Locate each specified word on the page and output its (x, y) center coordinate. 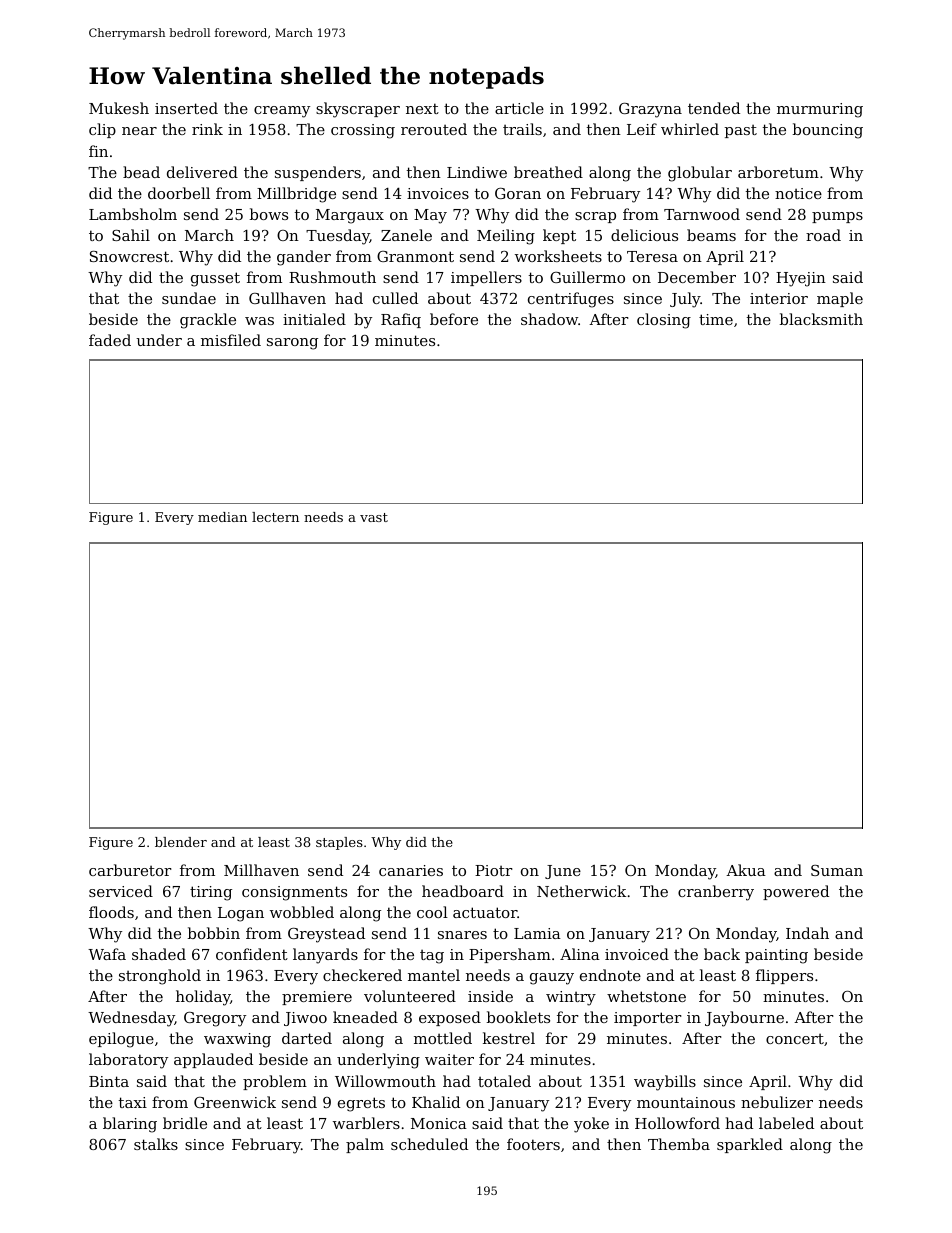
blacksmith (821, 319)
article (519, 108)
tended (714, 108)
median (222, 517)
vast (374, 517)
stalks (156, 1144)
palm (365, 1145)
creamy (282, 112)
